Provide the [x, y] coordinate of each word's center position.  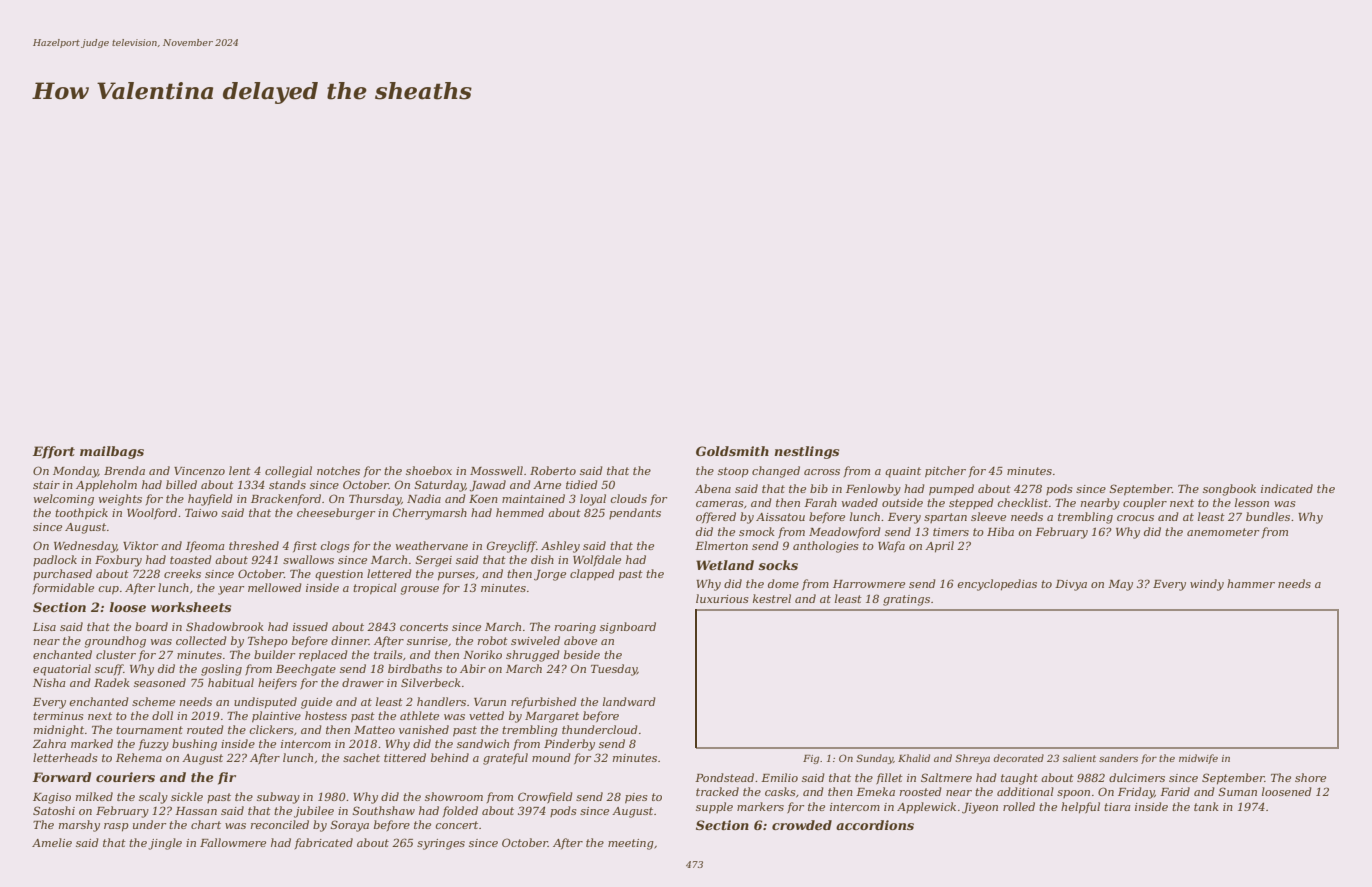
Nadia [424, 498]
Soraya [349, 826]
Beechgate [306, 670]
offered [716, 517]
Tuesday [614, 670]
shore [1310, 777]
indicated [1287, 488]
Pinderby [569, 745]
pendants [635, 513]
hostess [326, 715]
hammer [1251, 583]
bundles [1268, 516]
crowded [802, 825]
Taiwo [201, 513]
